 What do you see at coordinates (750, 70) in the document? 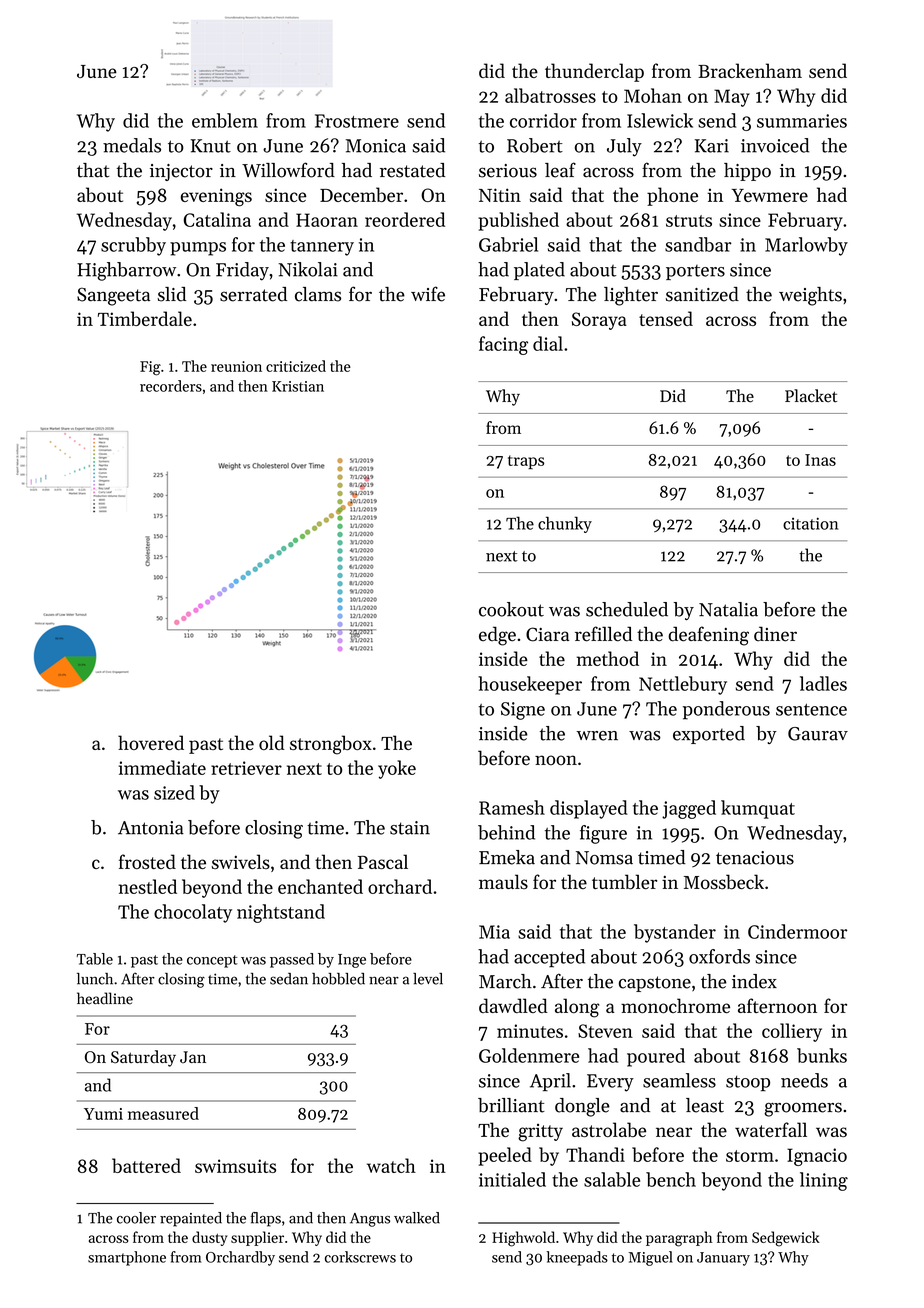
I see `Brackenham` at bounding box center [750, 70].
